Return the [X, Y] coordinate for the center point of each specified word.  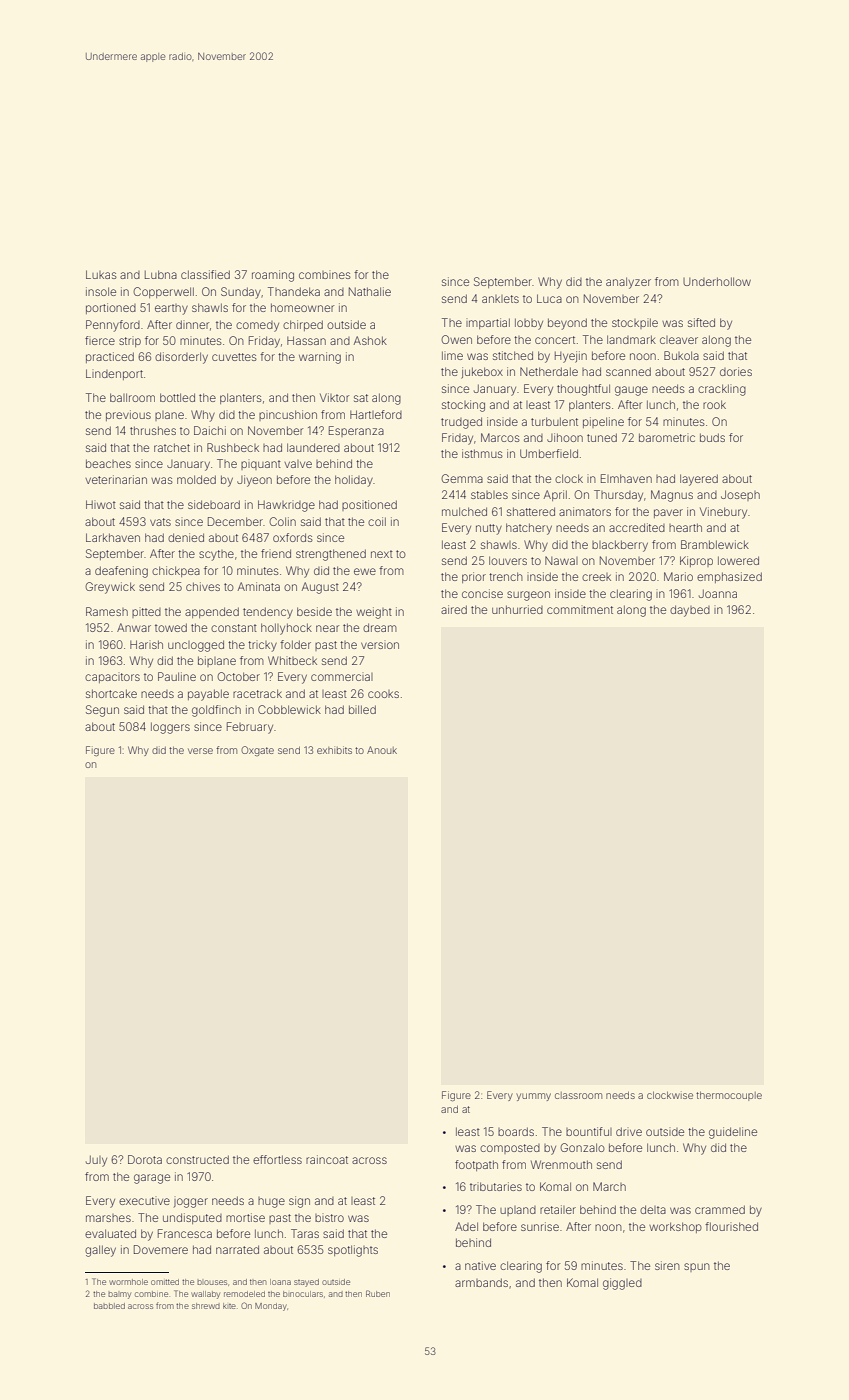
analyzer [628, 283]
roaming [273, 276]
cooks [383, 694]
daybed [690, 611]
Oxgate [257, 751]
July [96, 1161]
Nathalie [370, 291]
